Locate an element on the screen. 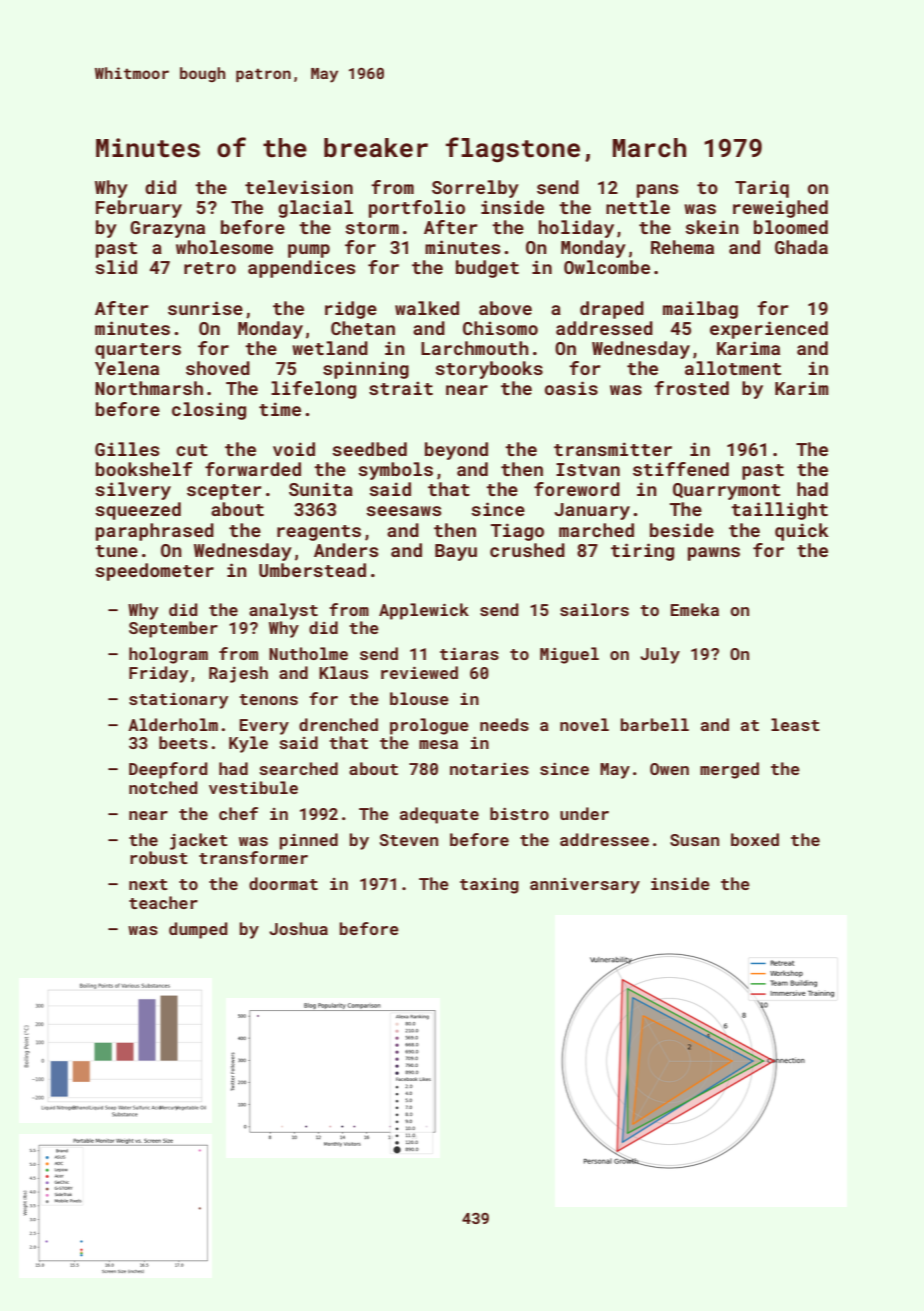  beyond is located at coordinates (456, 451).
